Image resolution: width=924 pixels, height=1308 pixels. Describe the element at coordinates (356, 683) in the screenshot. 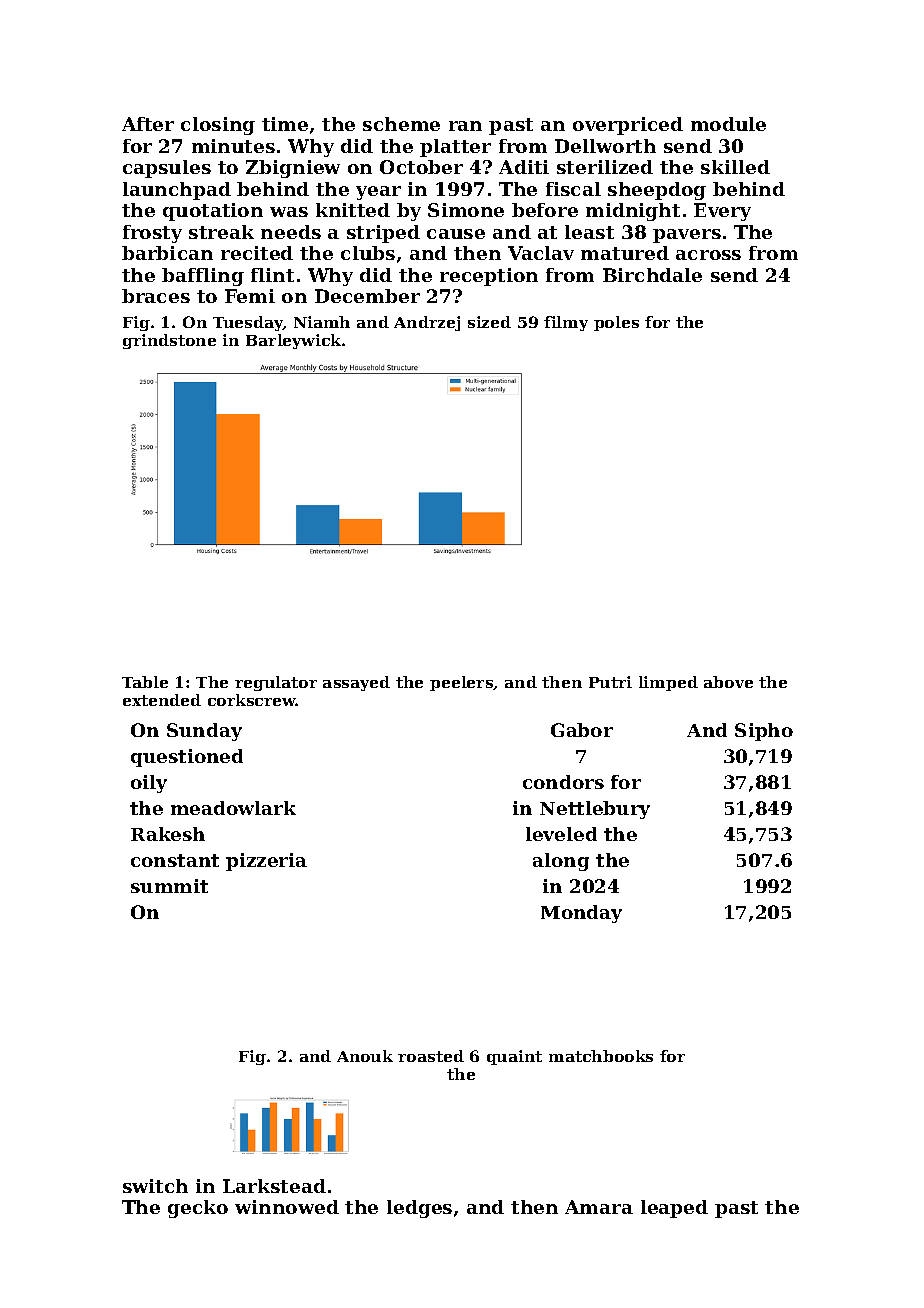

I see `assayed` at that location.
